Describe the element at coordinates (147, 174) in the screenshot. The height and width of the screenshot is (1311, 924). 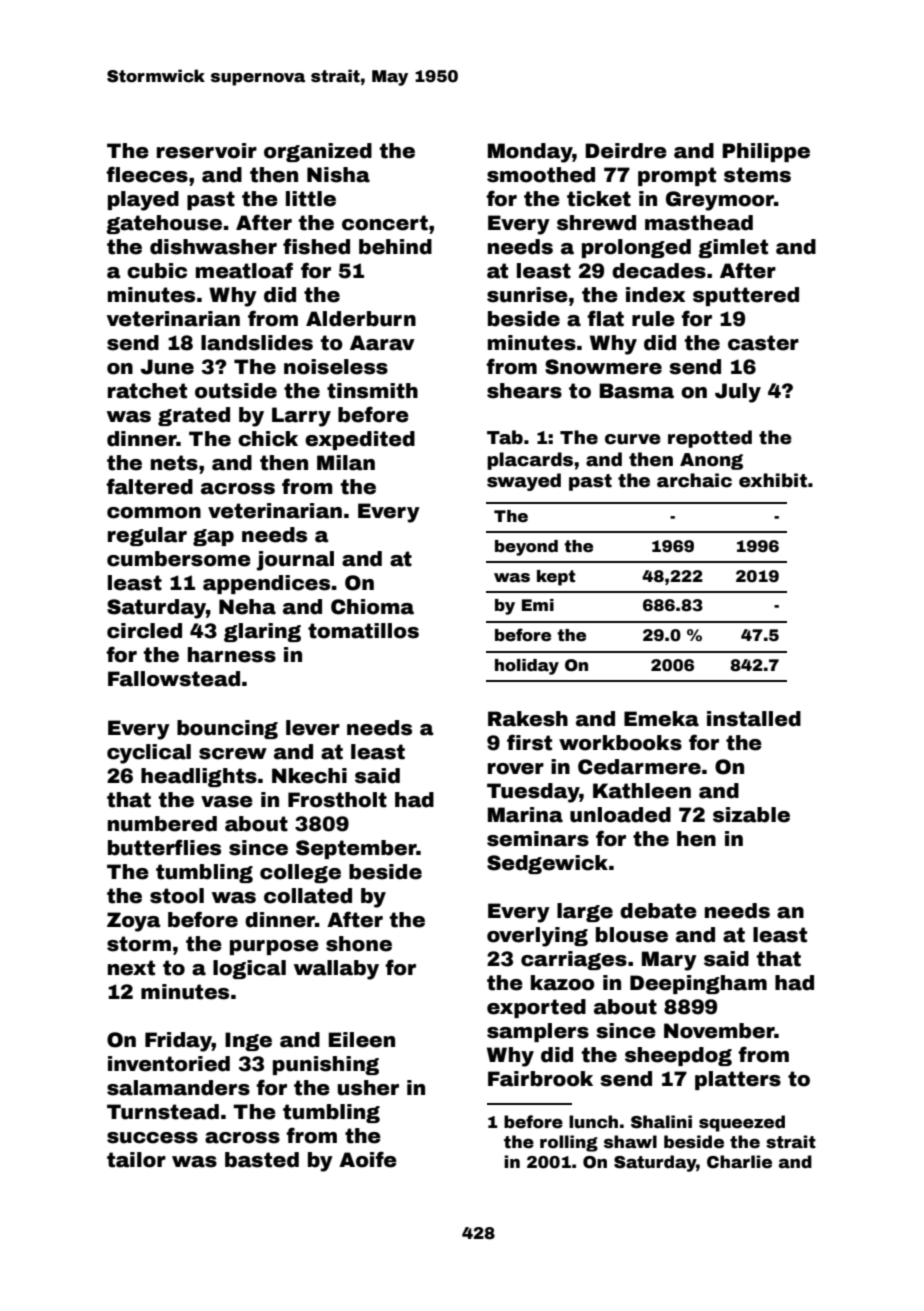
I see `fleeces` at that location.
